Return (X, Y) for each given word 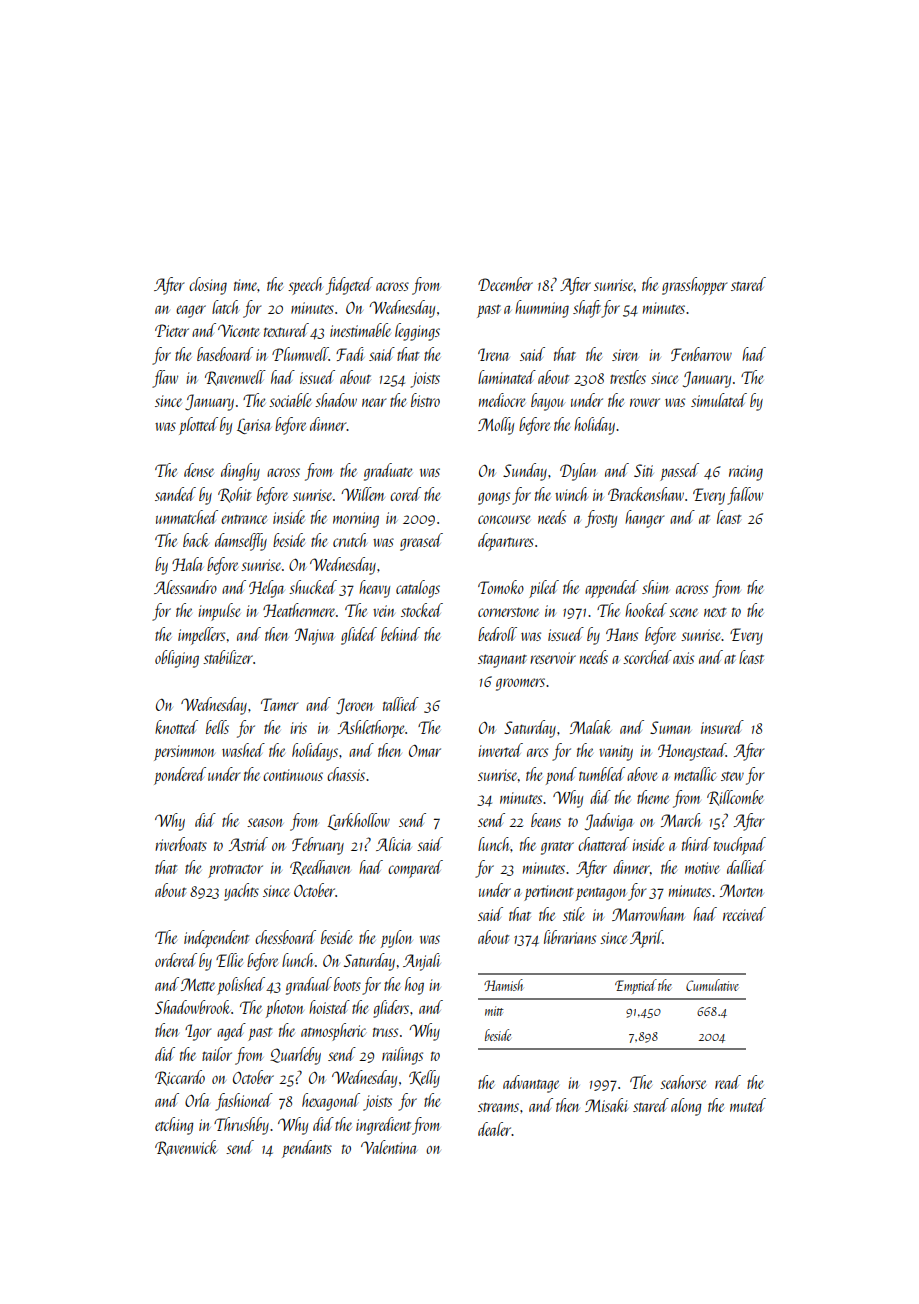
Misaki (606, 1105)
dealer (495, 1129)
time (246, 285)
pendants (307, 1149)
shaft (587, 309)
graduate (388, 472)
